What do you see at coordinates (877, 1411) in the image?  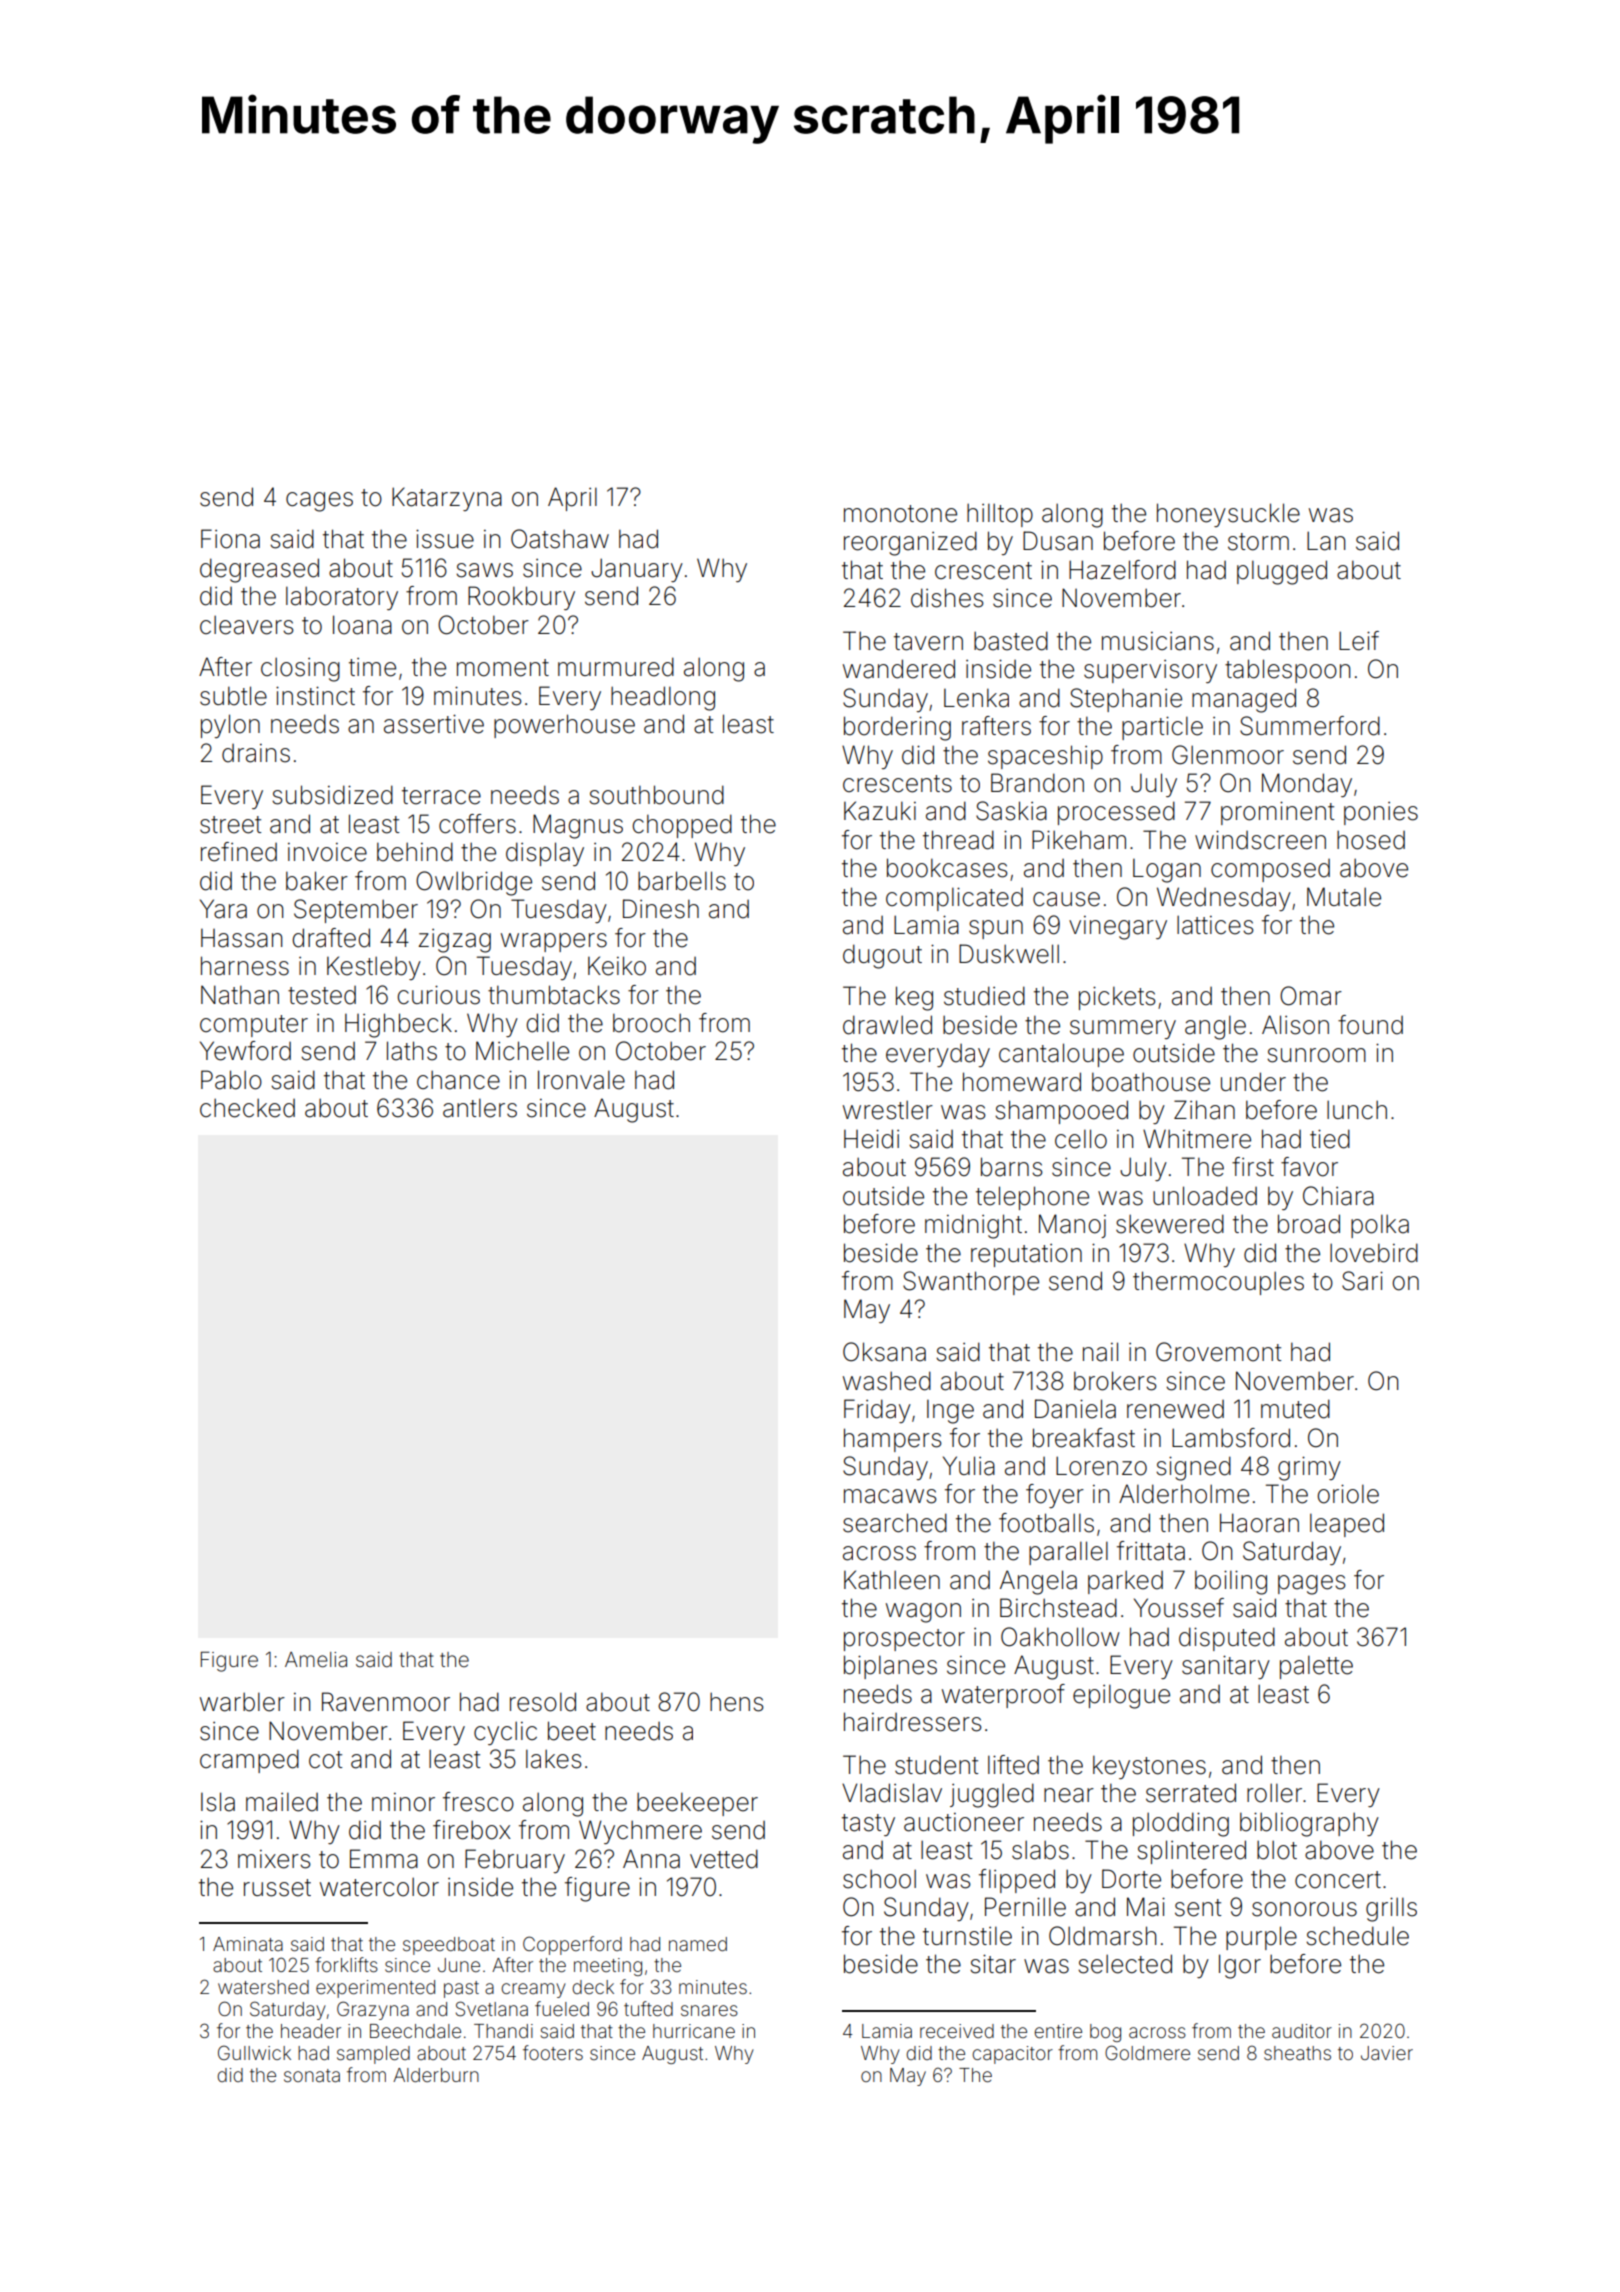 I see `Friday` at bounding box center [877, 1411].
